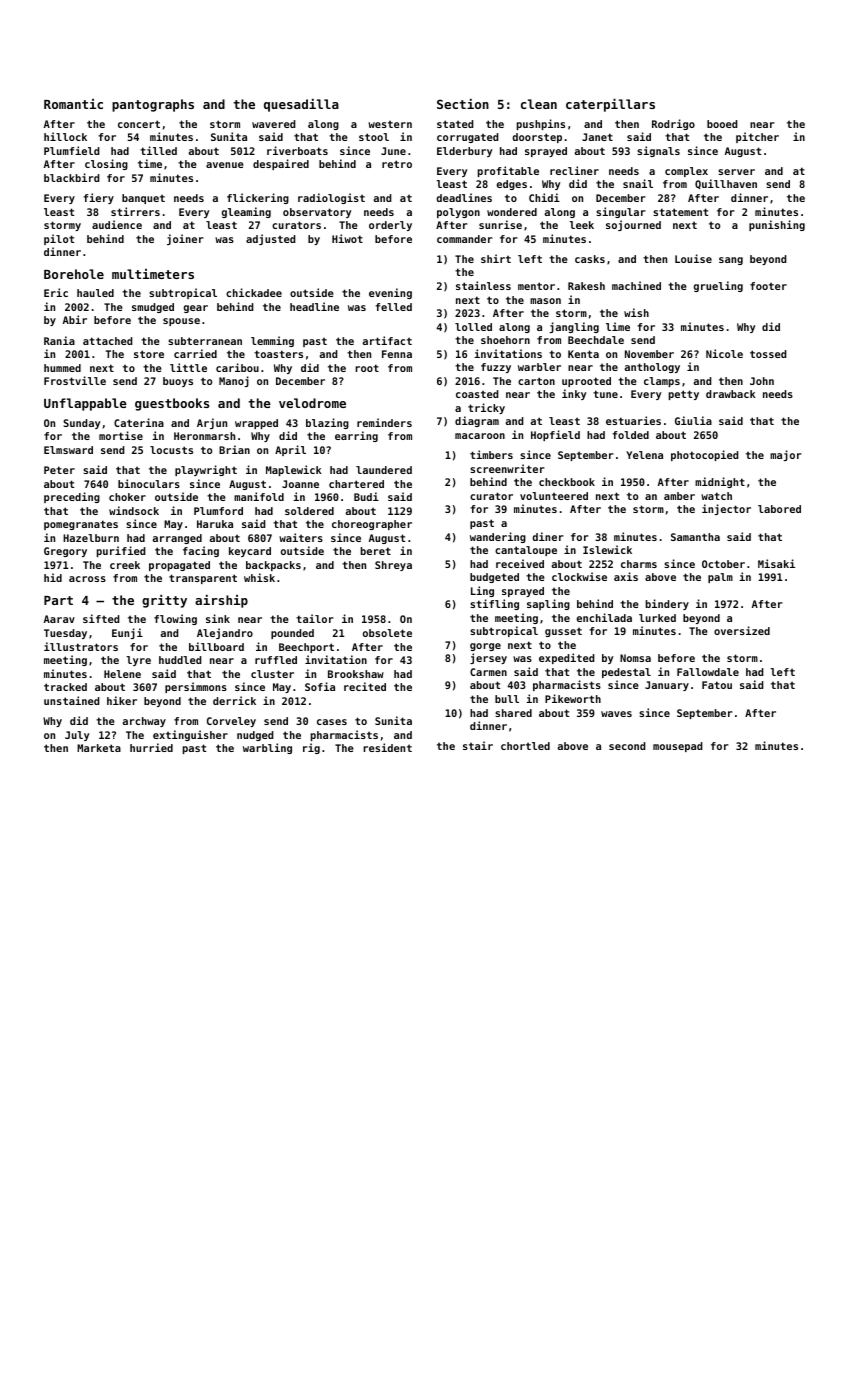 The image size is (849, 1400). What do you see at coordinates (225, 633) in the image?
I see `Alejandro` at bounding box center [225, 633].
